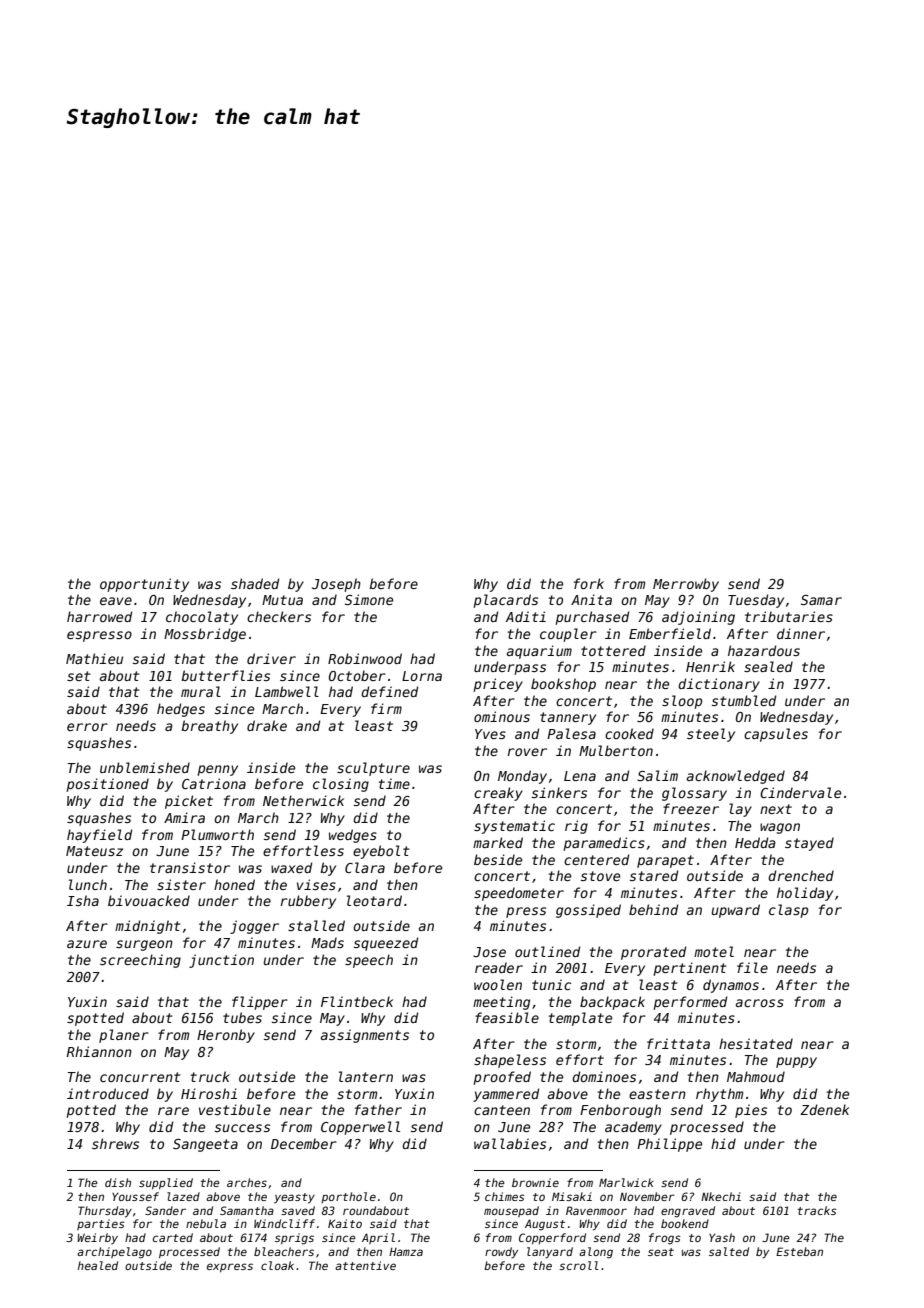 This image has width=924, height=1308. Describe the element at coordinates (589, 583) in the image. I see `fork` at that location.
